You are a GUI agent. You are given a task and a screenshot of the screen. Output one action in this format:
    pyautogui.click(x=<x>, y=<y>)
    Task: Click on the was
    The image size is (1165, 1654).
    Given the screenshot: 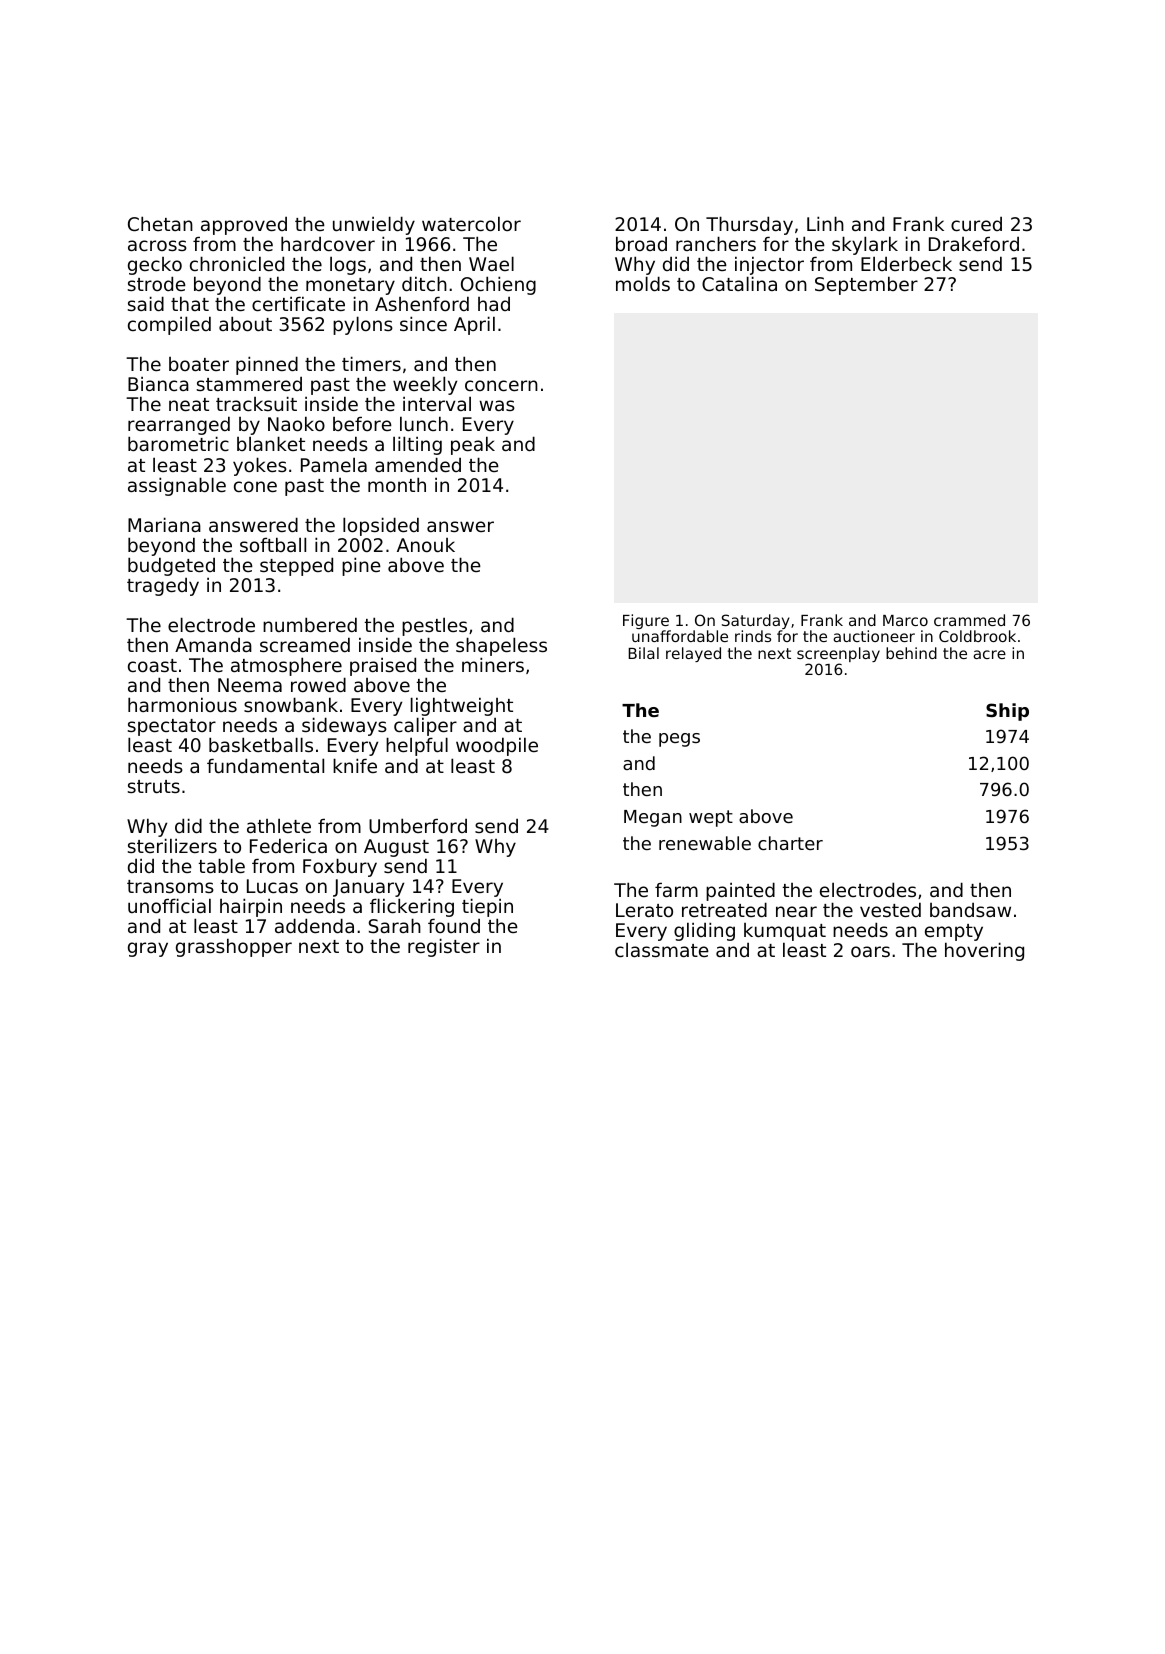 What is the action you would take?
    pyautogui.click(x=497, y=405)
